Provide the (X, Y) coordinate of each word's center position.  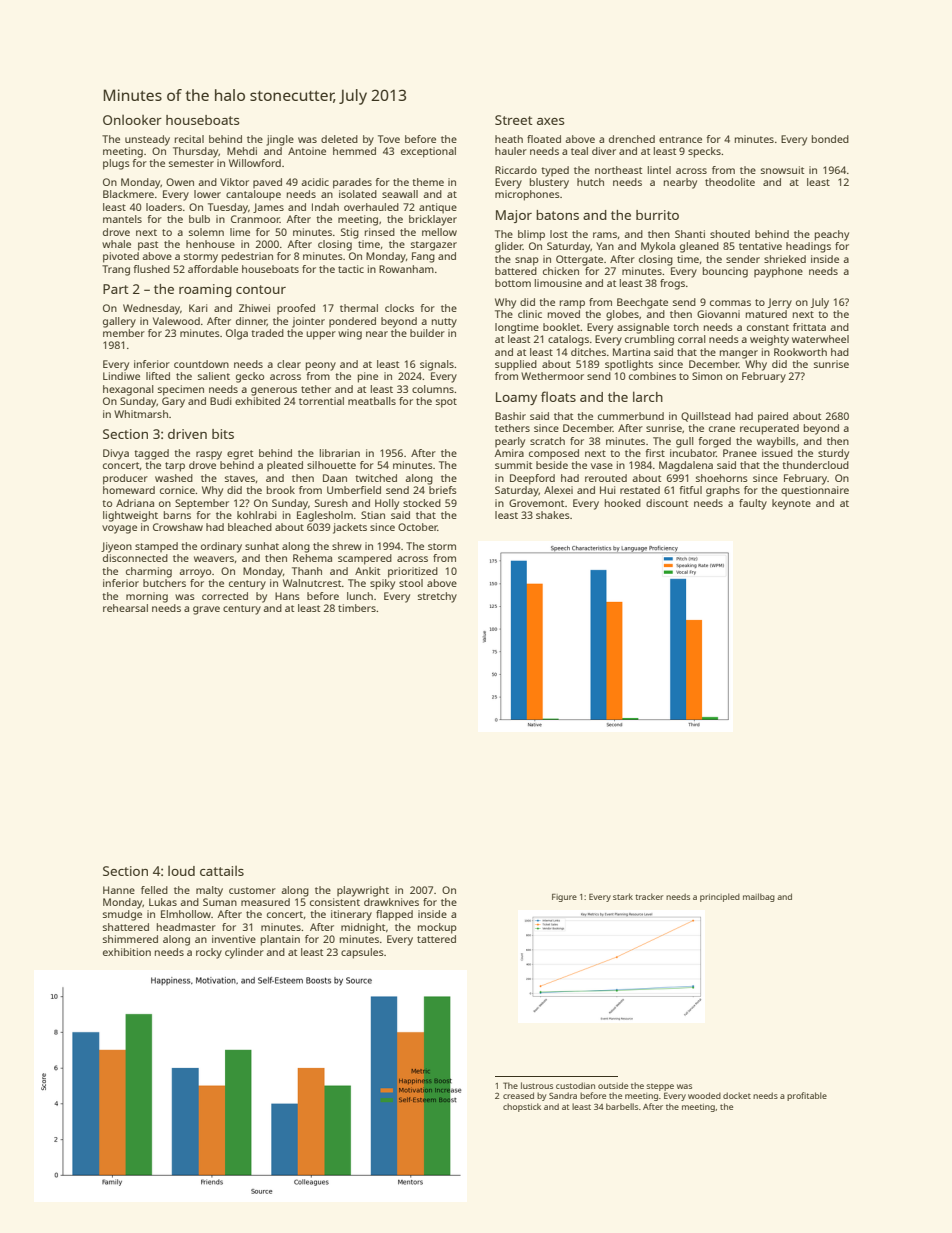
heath (509, 139)
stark (623, 896)
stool (411, 583)
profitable (807, 1096)
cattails (222, 871)
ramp (572, 304)
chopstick (522, 1107)
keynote (791, 504)
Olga (237, 334)
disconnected (135, 558)
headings (808, 247)
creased (518, 1095)
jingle (280, 140)
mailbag (759, 897)
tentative (760, 246)
